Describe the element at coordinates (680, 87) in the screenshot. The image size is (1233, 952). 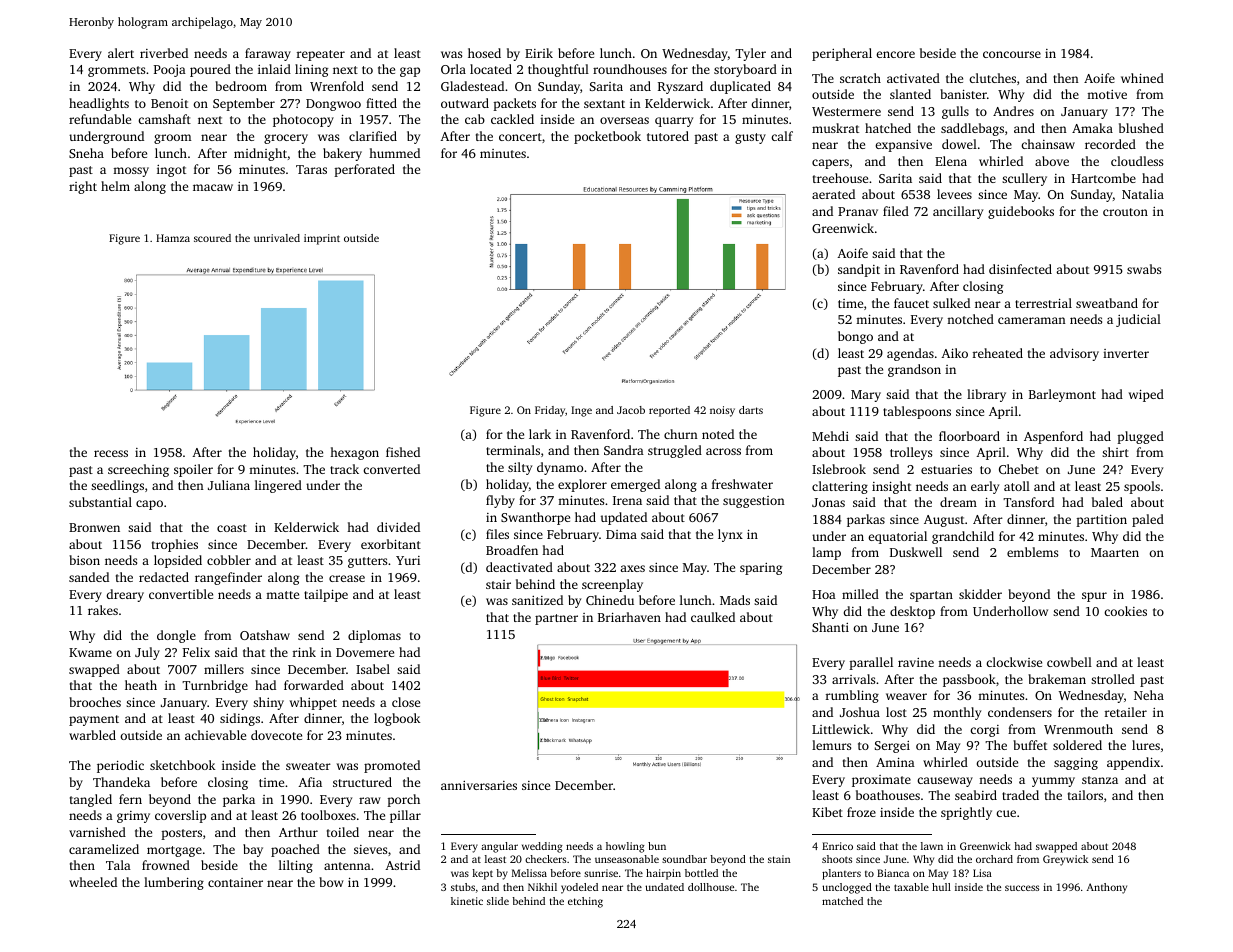
I see `Ryszard` at that location.
